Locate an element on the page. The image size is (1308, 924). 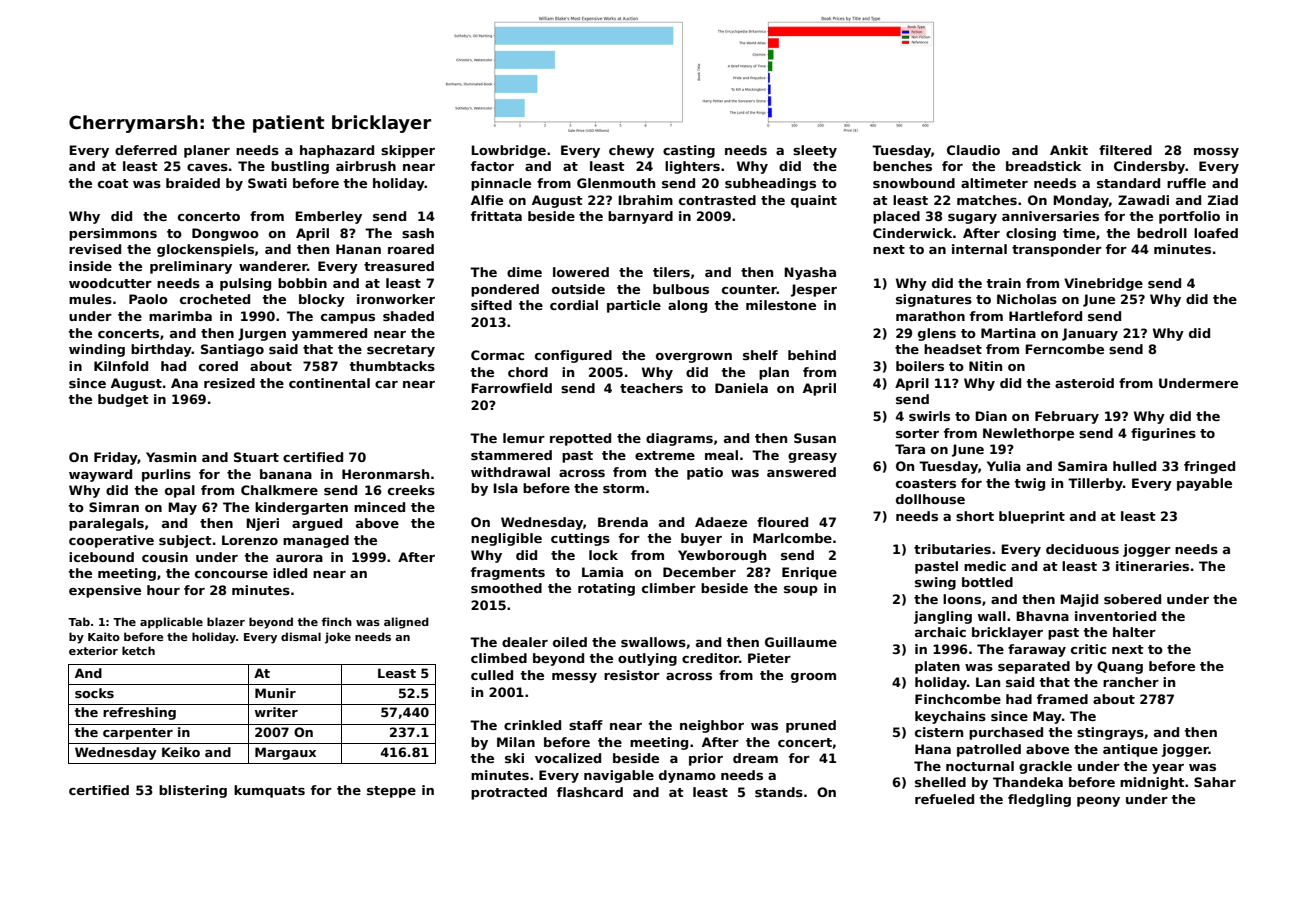
Cindersby is located at coordinates (1150, 167).
